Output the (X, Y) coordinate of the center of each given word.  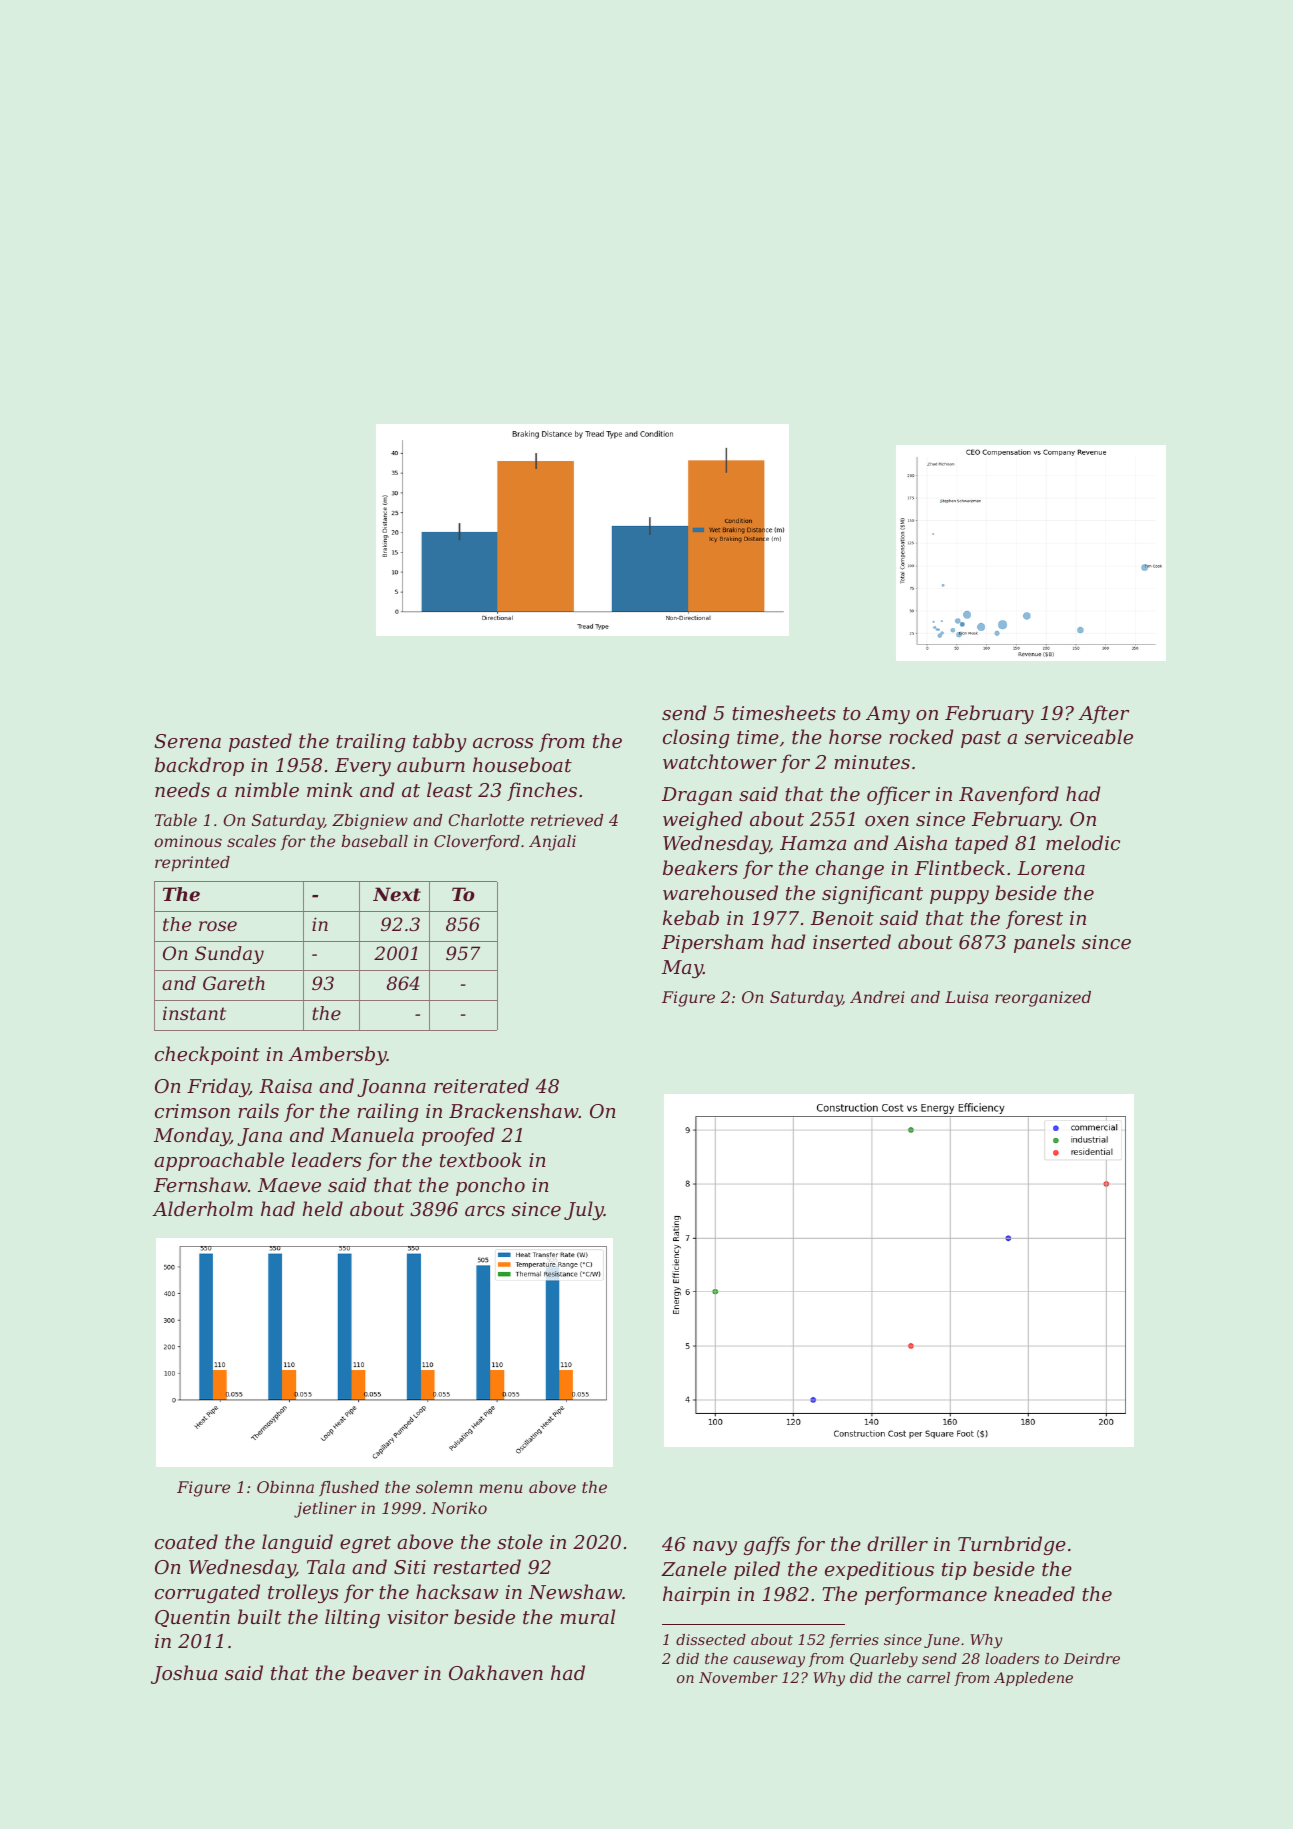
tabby (440, 742)
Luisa (966, 997)
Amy (888, 715)
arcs (485, 1211)
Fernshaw (201, 1184)
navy (715, 1548)
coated (186, 1541)
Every (363, 767)
